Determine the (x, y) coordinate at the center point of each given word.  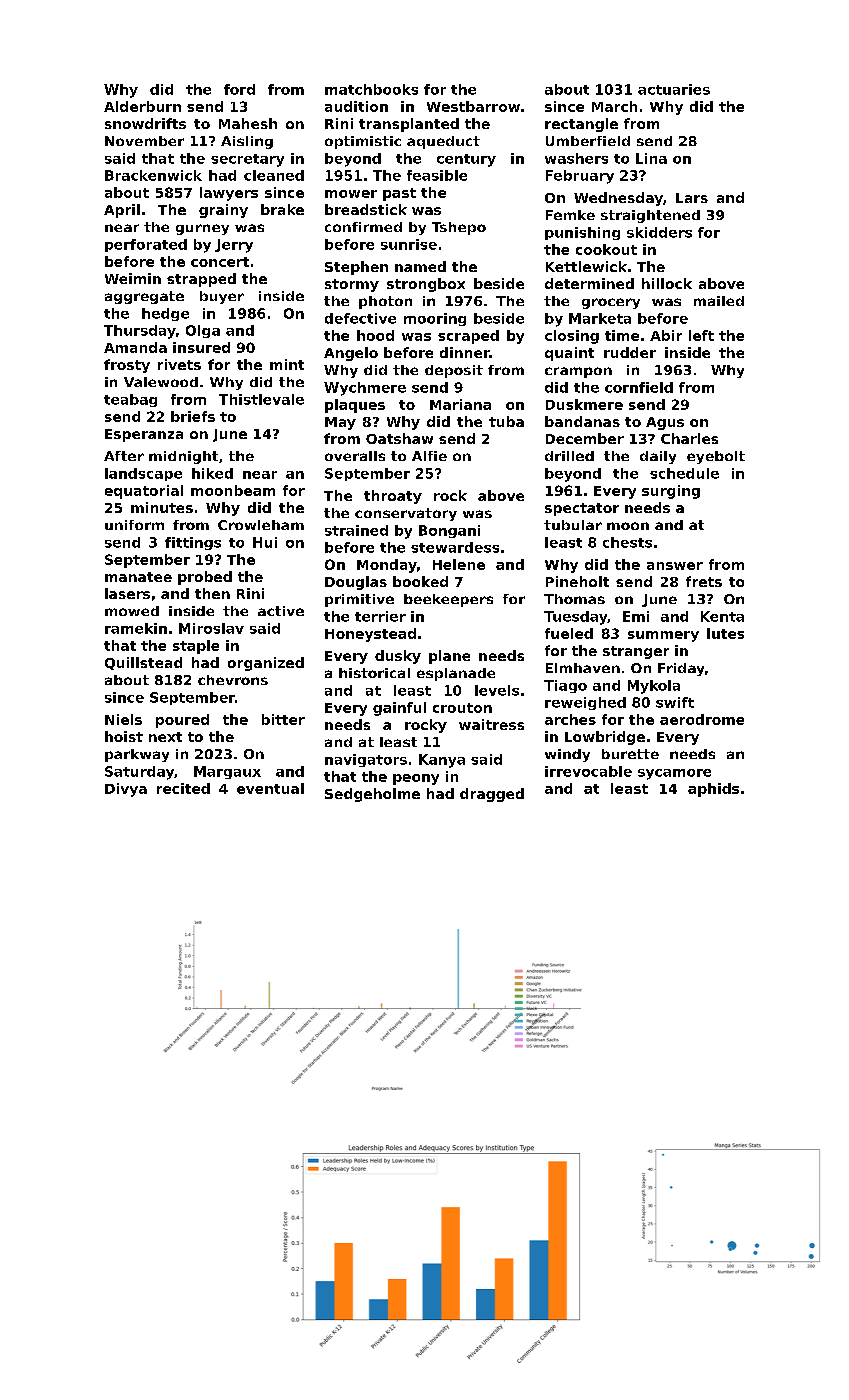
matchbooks (371, 89)
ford (239, 89)
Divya (126, 790)
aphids (713, 790)
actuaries (674, 89)
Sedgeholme (372, 795)
